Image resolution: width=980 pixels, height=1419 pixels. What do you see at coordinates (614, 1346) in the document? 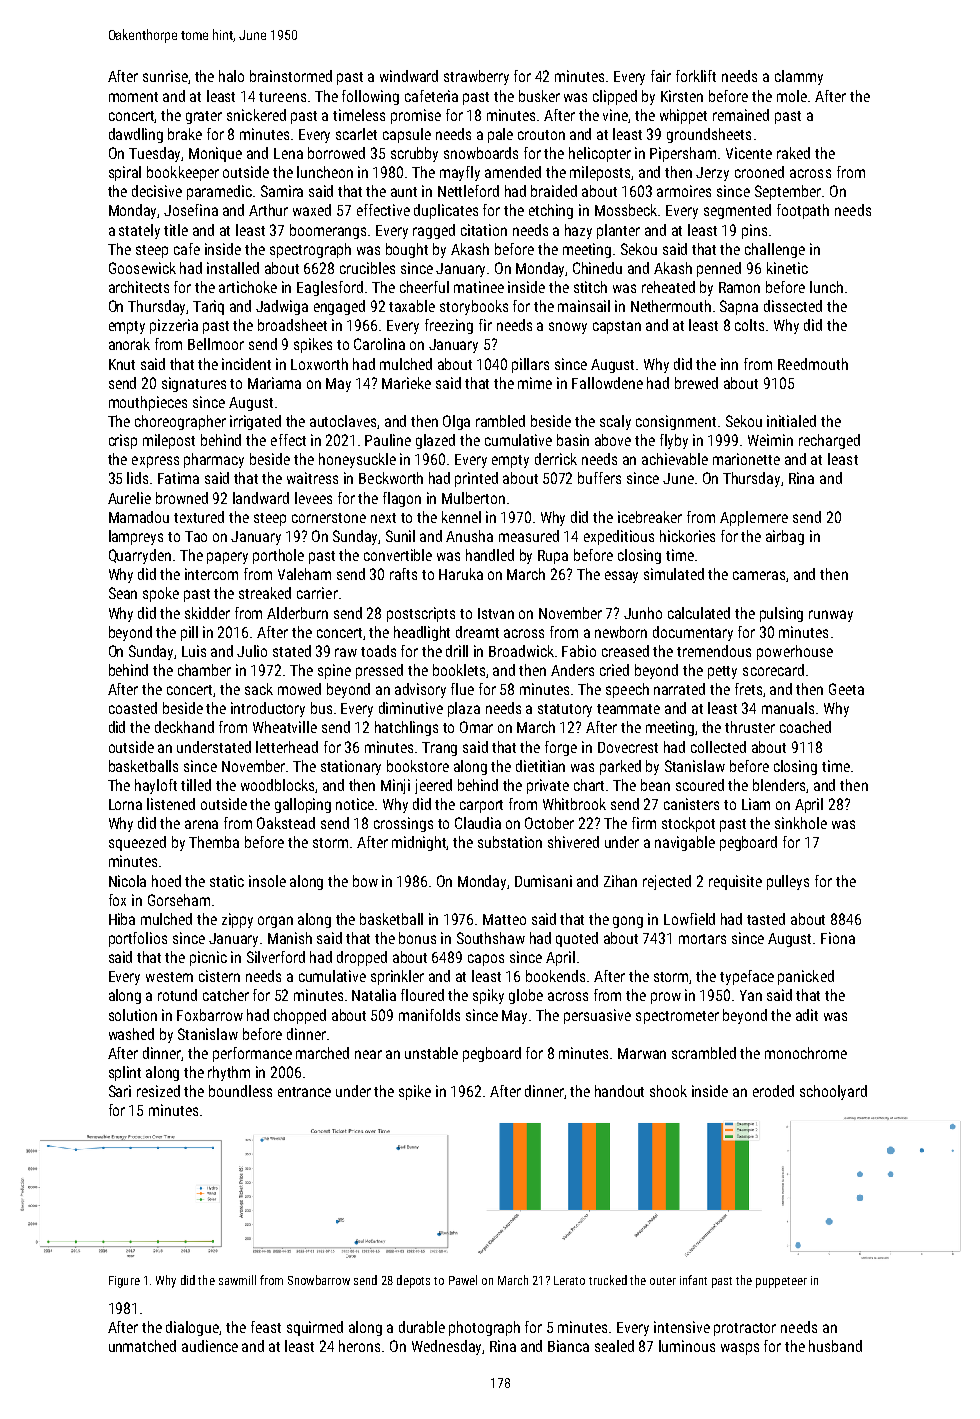
I see `sealed` at bounding box center [614, 1346].
